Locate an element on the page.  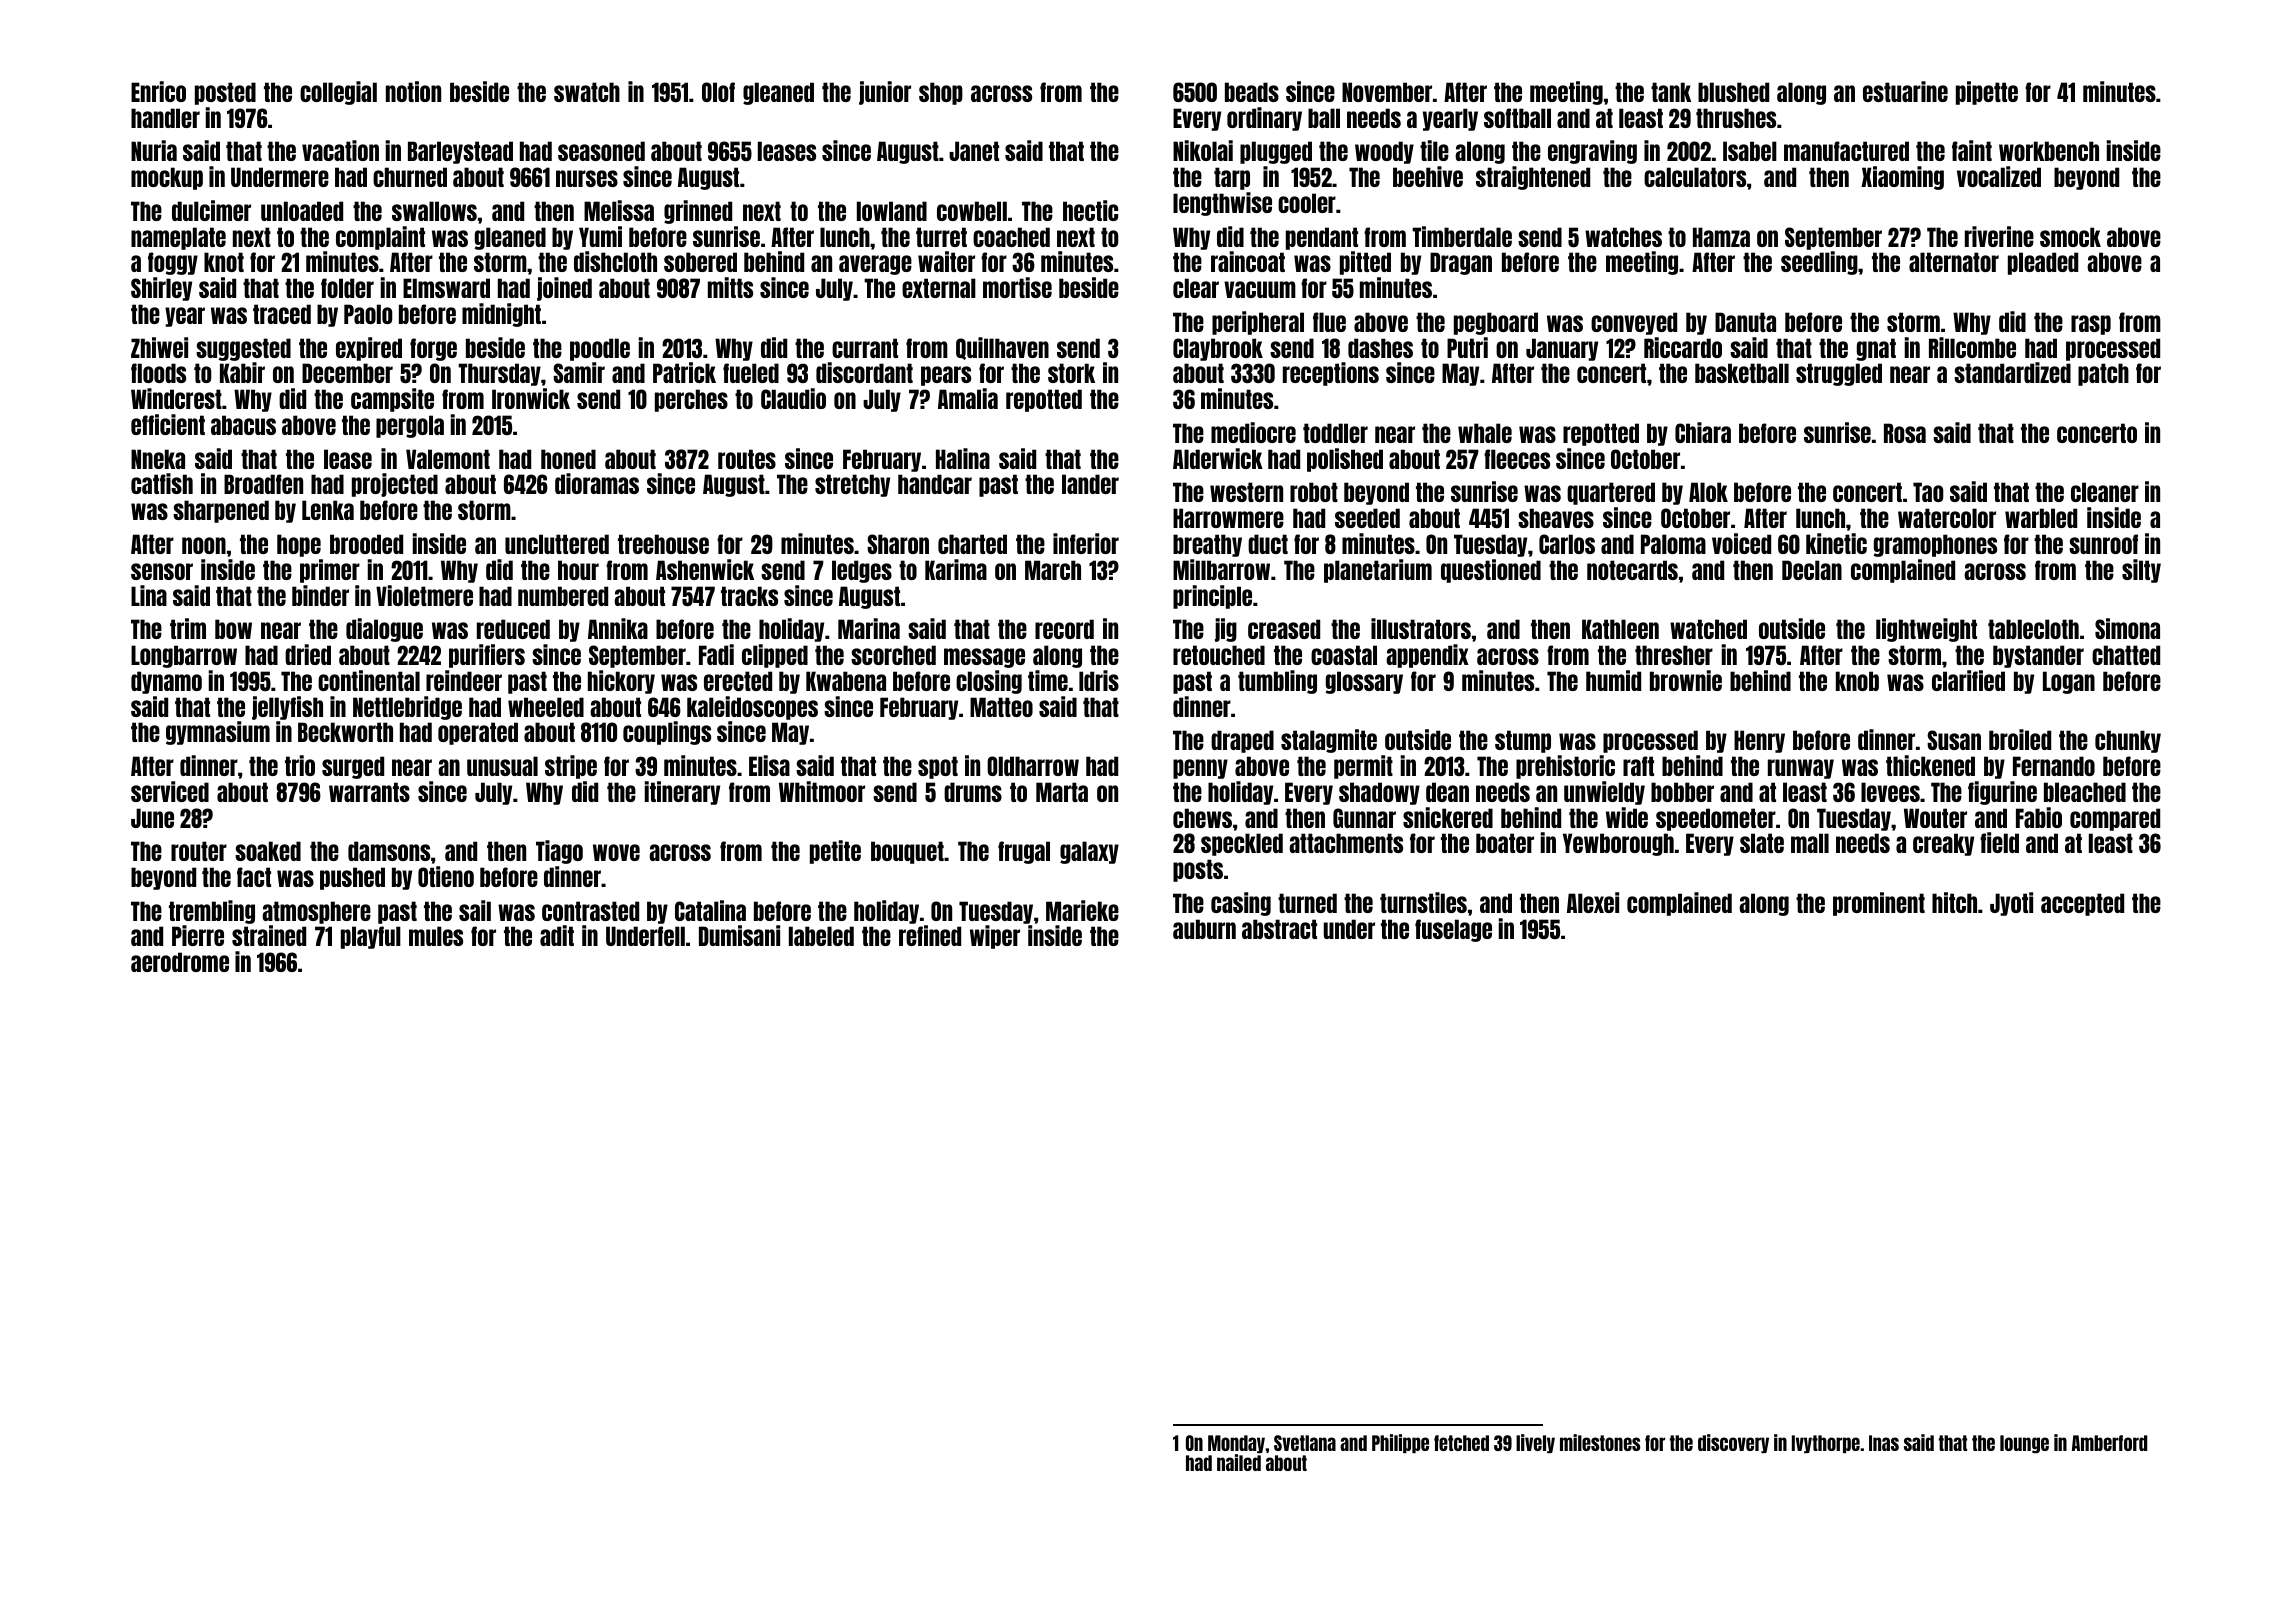
closing is located at coordinates (989, 682).
